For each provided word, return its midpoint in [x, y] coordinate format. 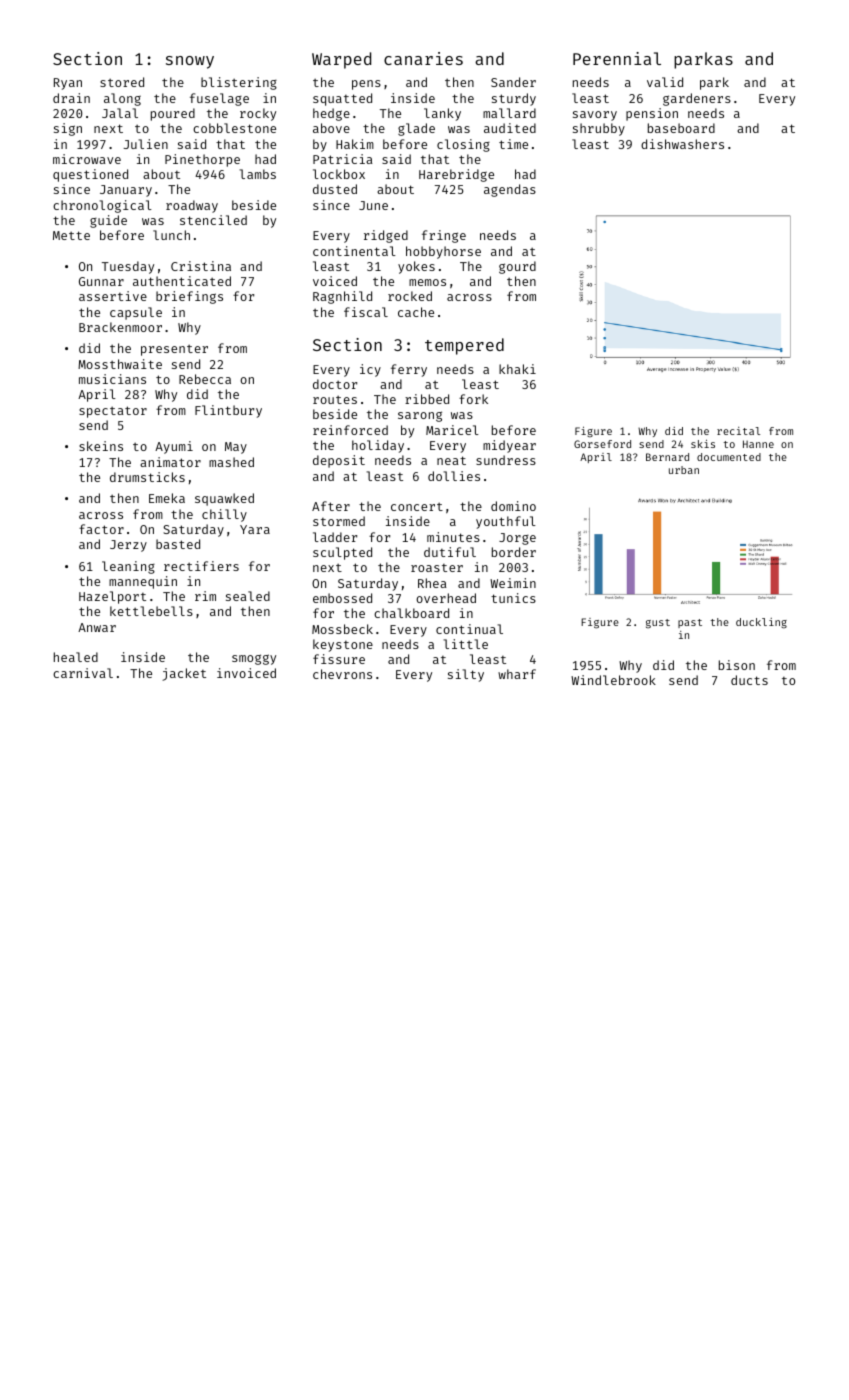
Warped [341, 60]
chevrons [342, 674]
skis [703, 444]
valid [665, 82]
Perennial [617, 58]
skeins [101, 446]
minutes [453, 537]
